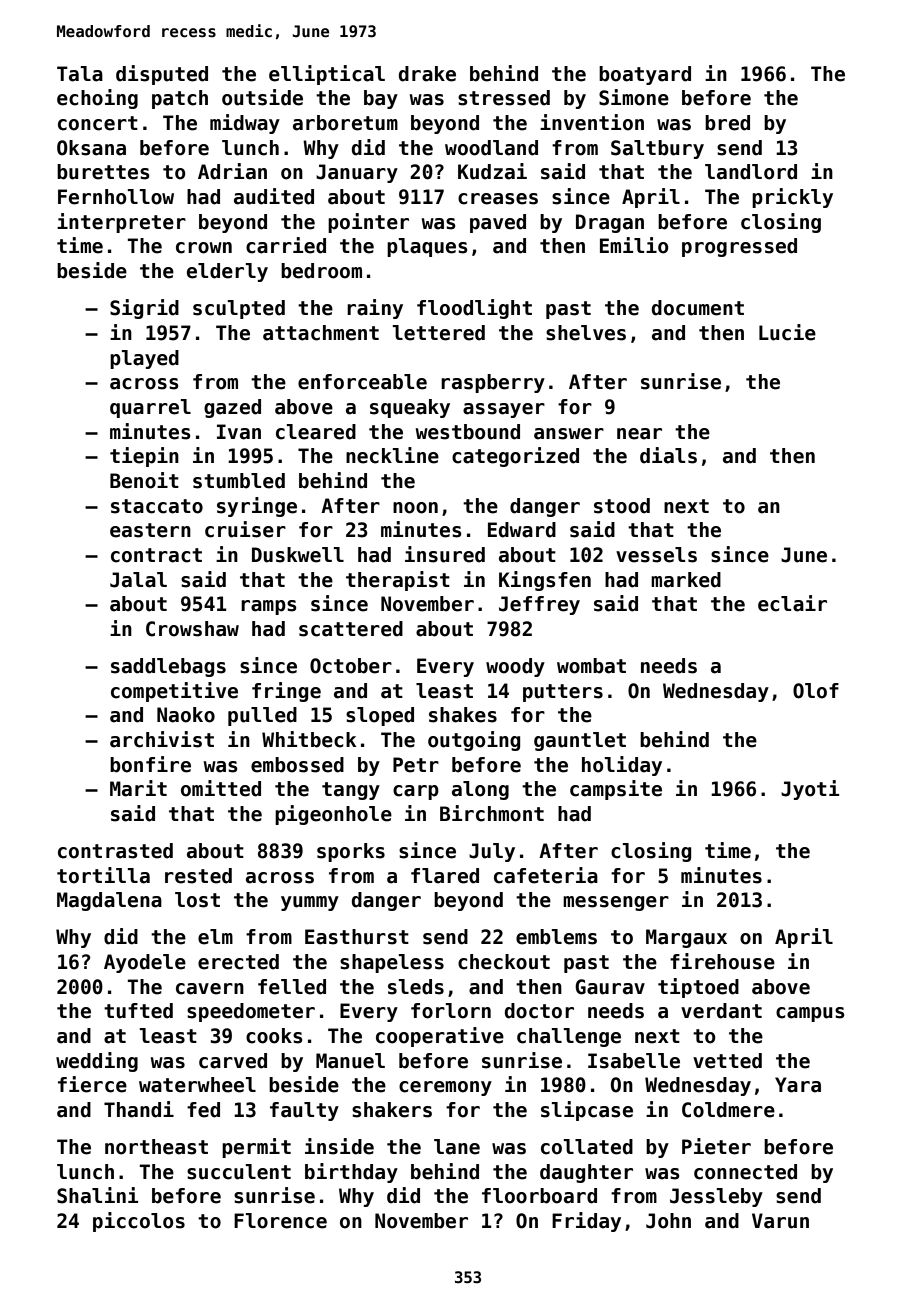 The height and width of the screenshot is (1316, 908). Describe the element at coordinates (645, 75) in the screenshot. I see `boatyard` at that location.
